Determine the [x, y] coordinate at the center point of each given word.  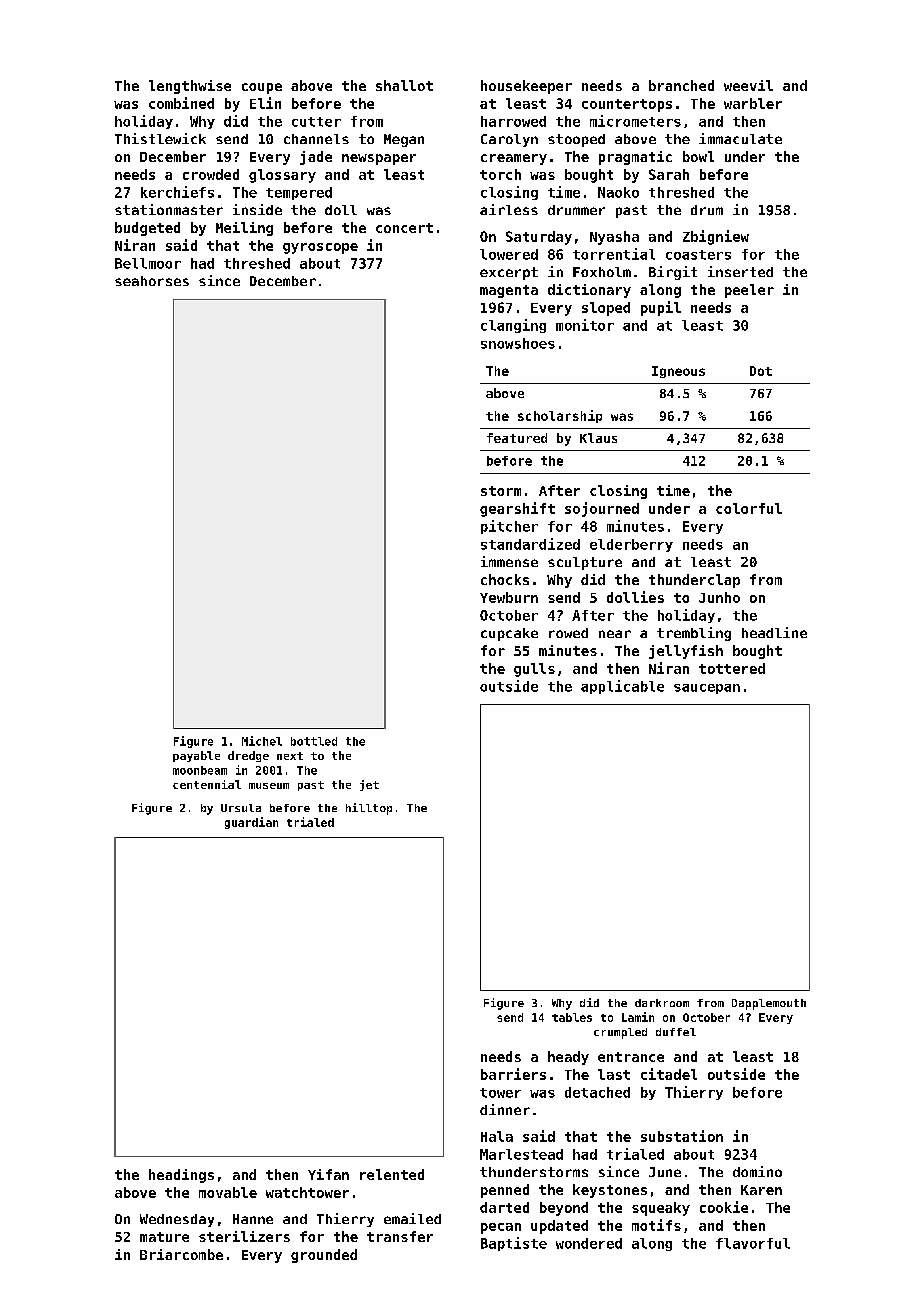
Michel [262, 741]
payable [196, 756]
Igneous [678, 372]
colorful [749, 508]
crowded [211, 174]
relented [392, 1174]
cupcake [509, 634]
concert [404, 228]
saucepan [707, 689]
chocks [505, 579]
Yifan [328, 1174]
